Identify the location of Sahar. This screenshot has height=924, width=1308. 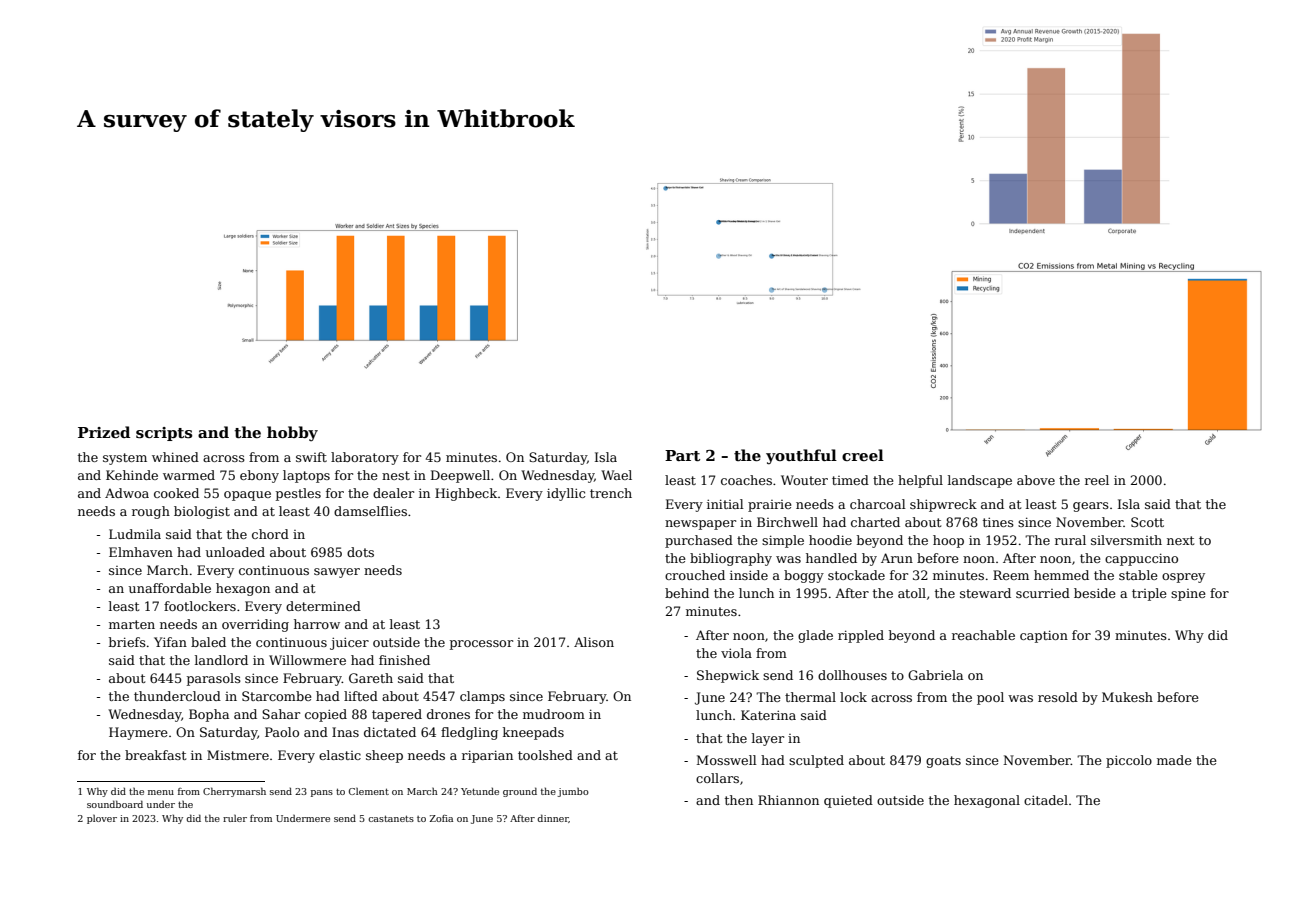
(281, 714).
